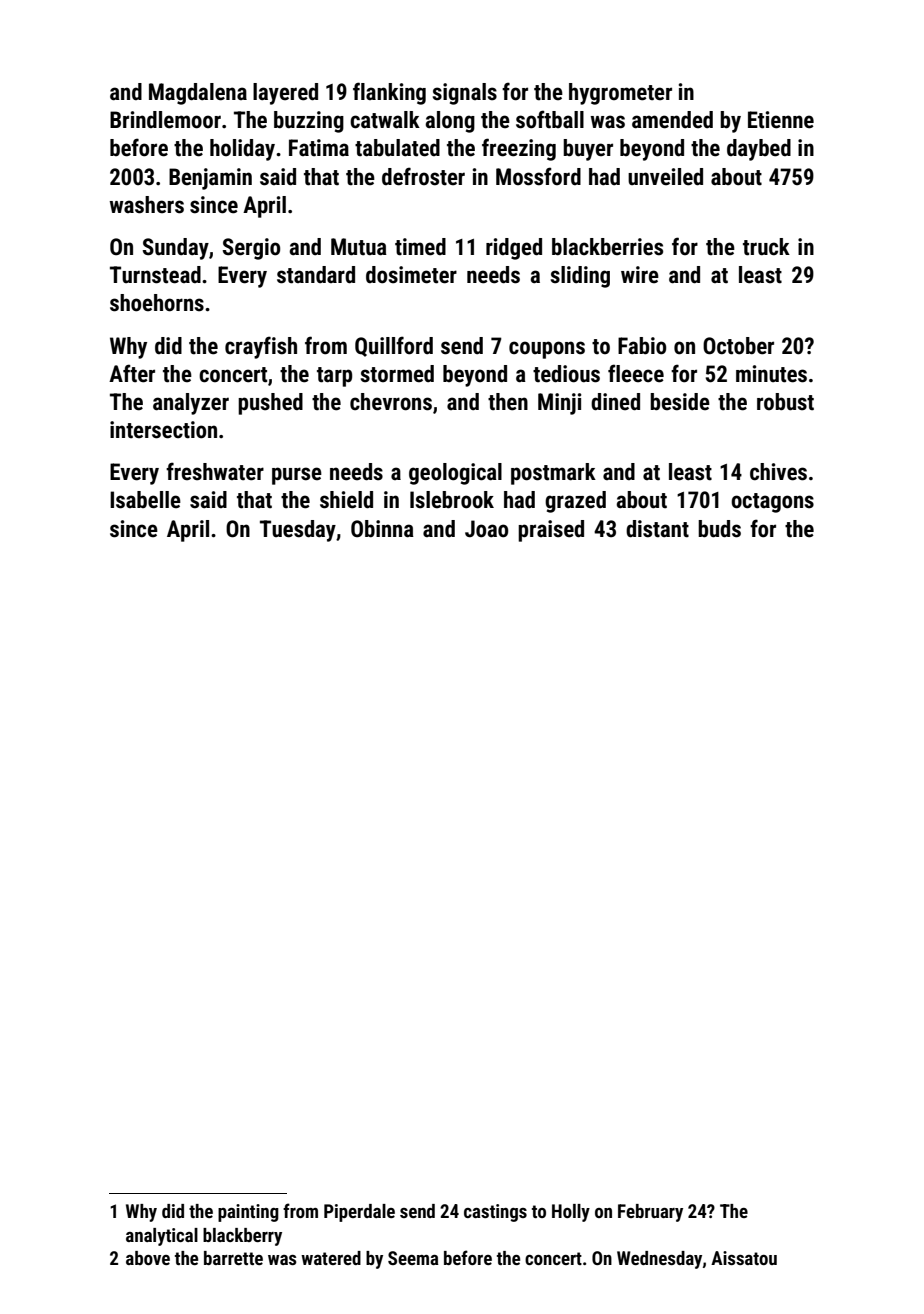 The image size is (924, 1314). Describe the element at coordinates (672, 120) in the page. I see `amended` at that location.
